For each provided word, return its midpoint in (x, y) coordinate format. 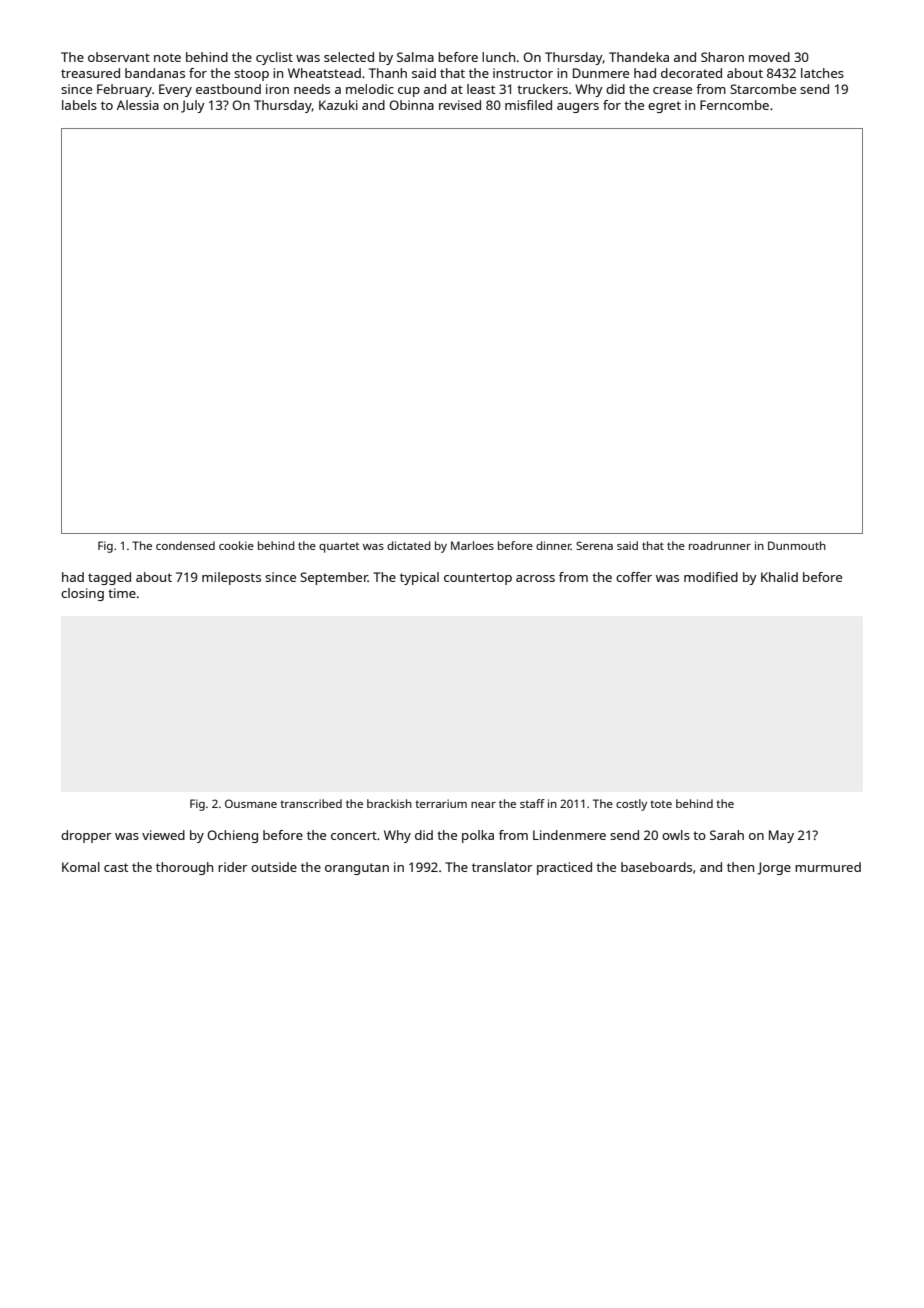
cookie (236, 545)
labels (79, 105)
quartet (339, 547)
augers (578, 108)
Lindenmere (569, 835)
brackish (389, 803)
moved (769, 57)
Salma (415, 57)
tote (661, 804)
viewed (163, 835)
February (124, 90)
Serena (594, 545)
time (122, 593)
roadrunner (720, 545)
